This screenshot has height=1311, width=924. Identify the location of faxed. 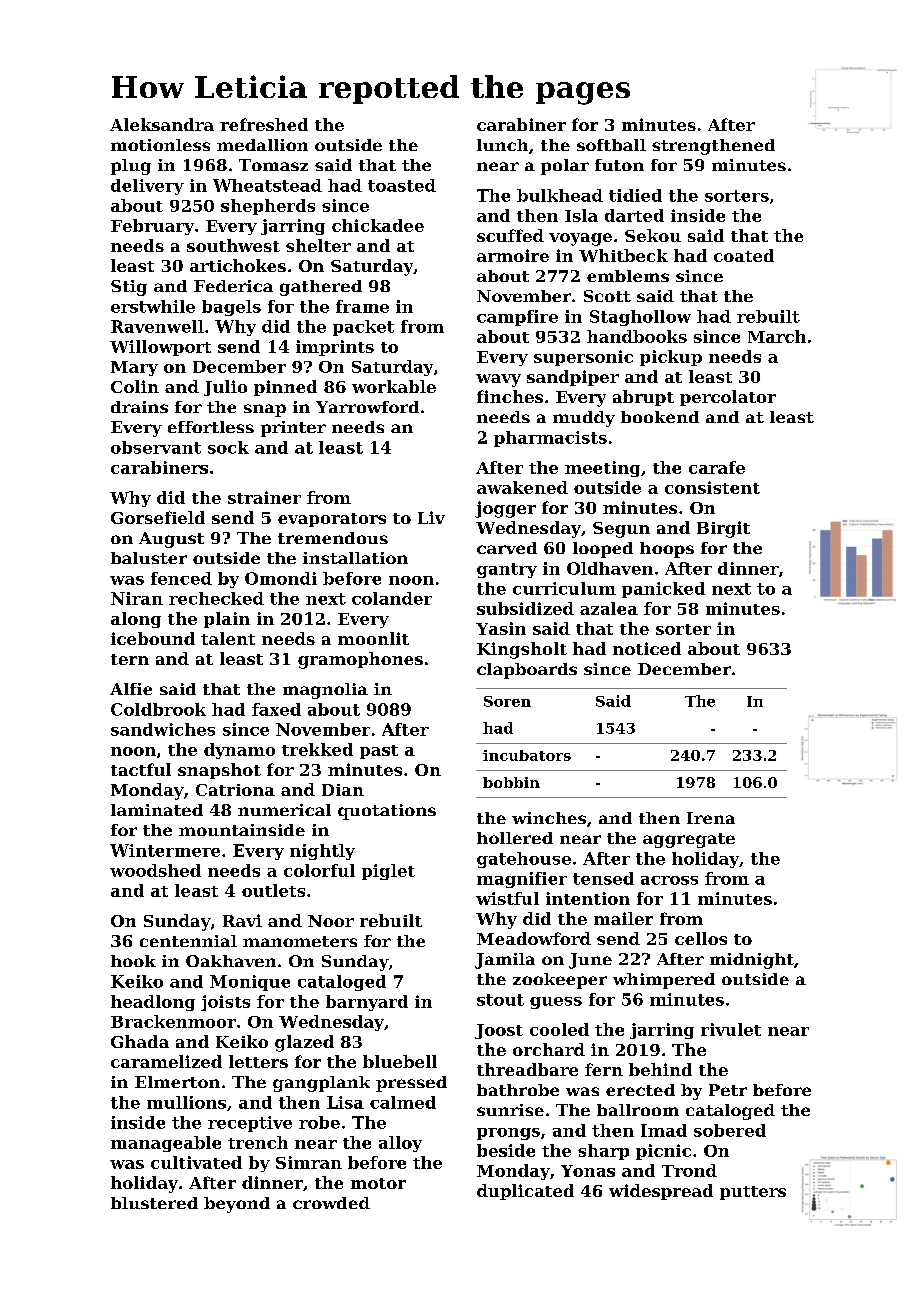
(276, 709).
